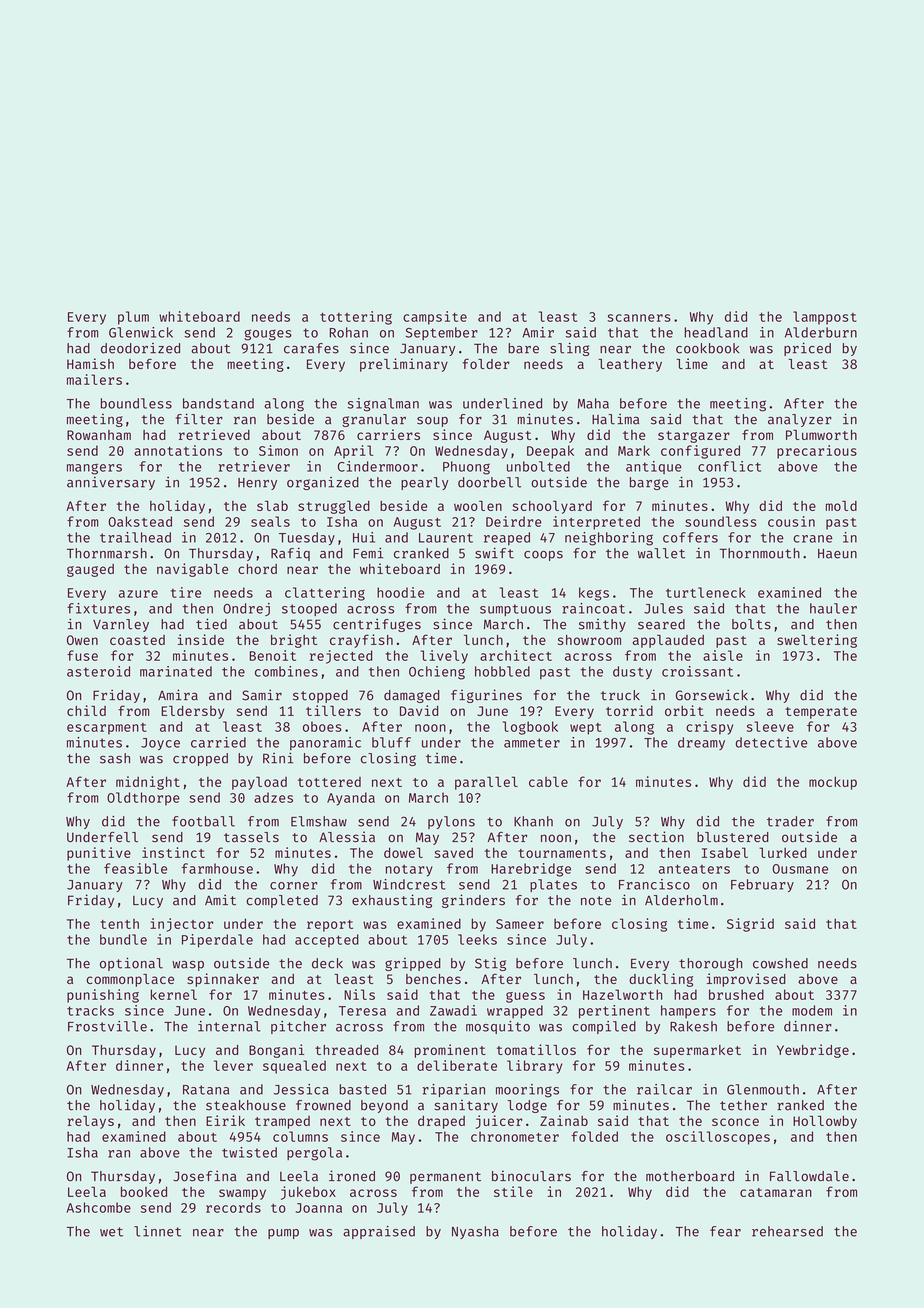 This document has height=1308, width=924. What do you see at coordinates (693, 1026) in the document?
I see `Rakesh` at bounding box center [693, 1026].
